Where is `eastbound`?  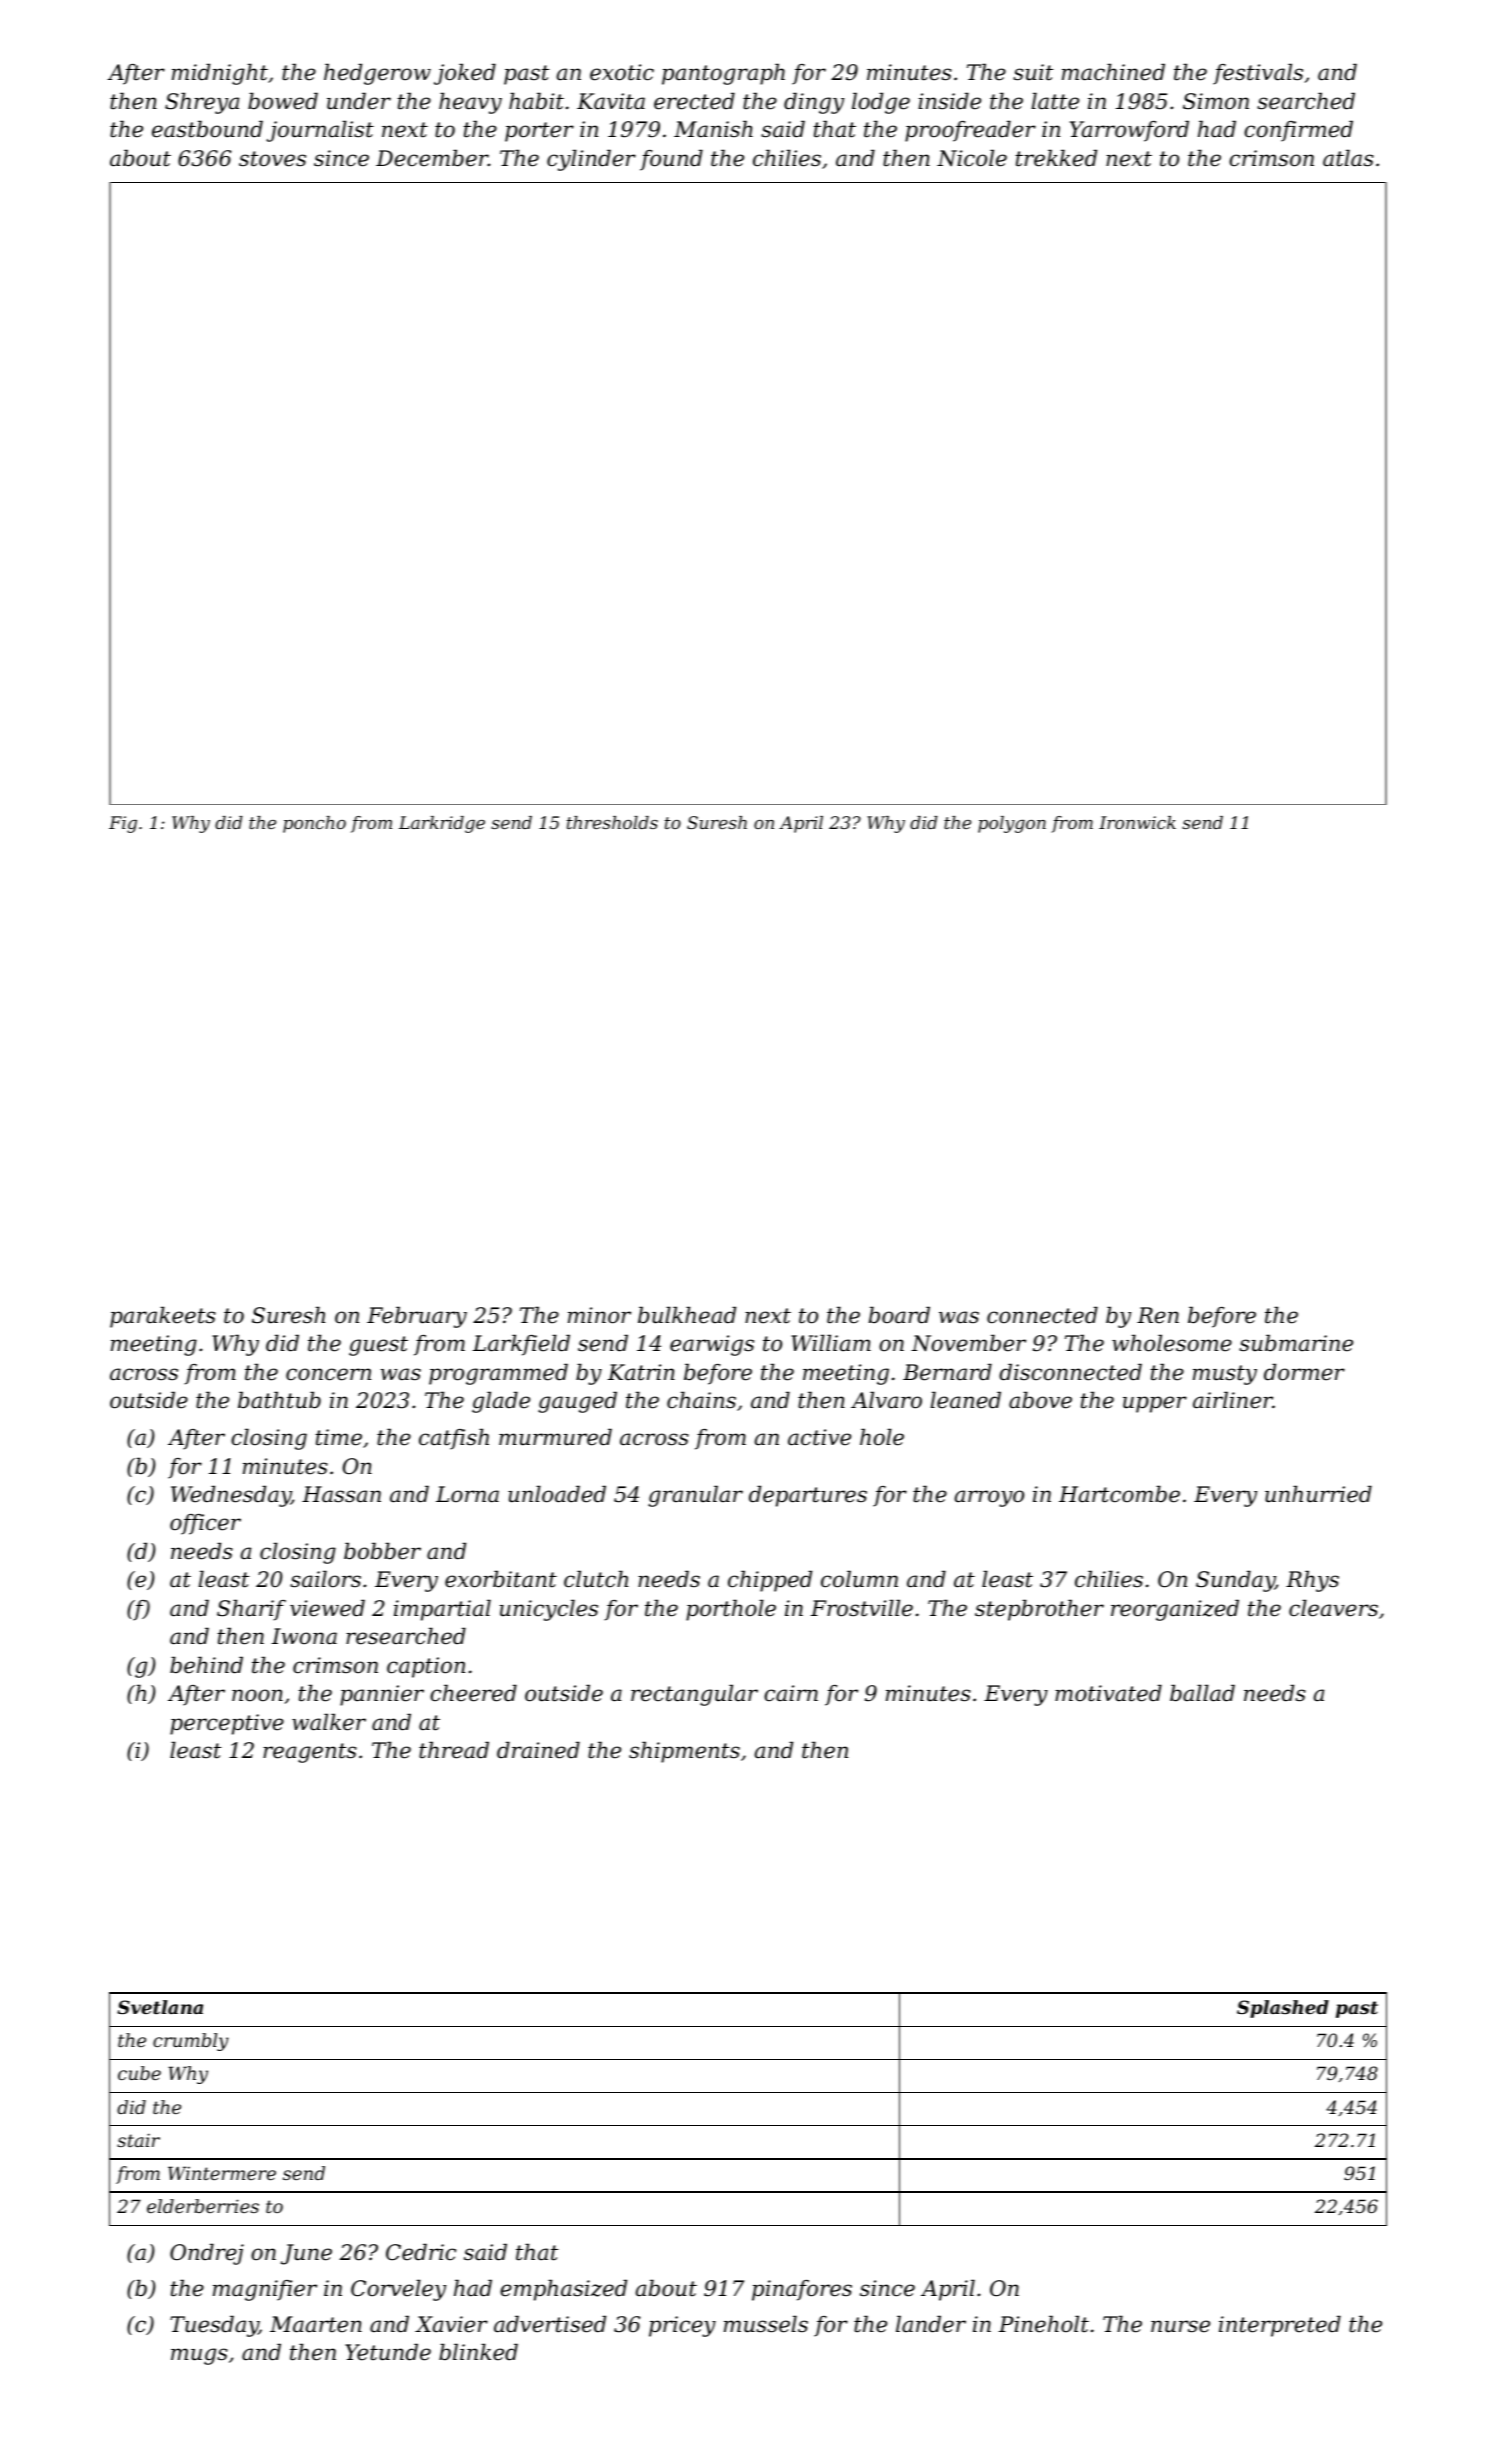 eastbound is located at coordinates (207, 129).
